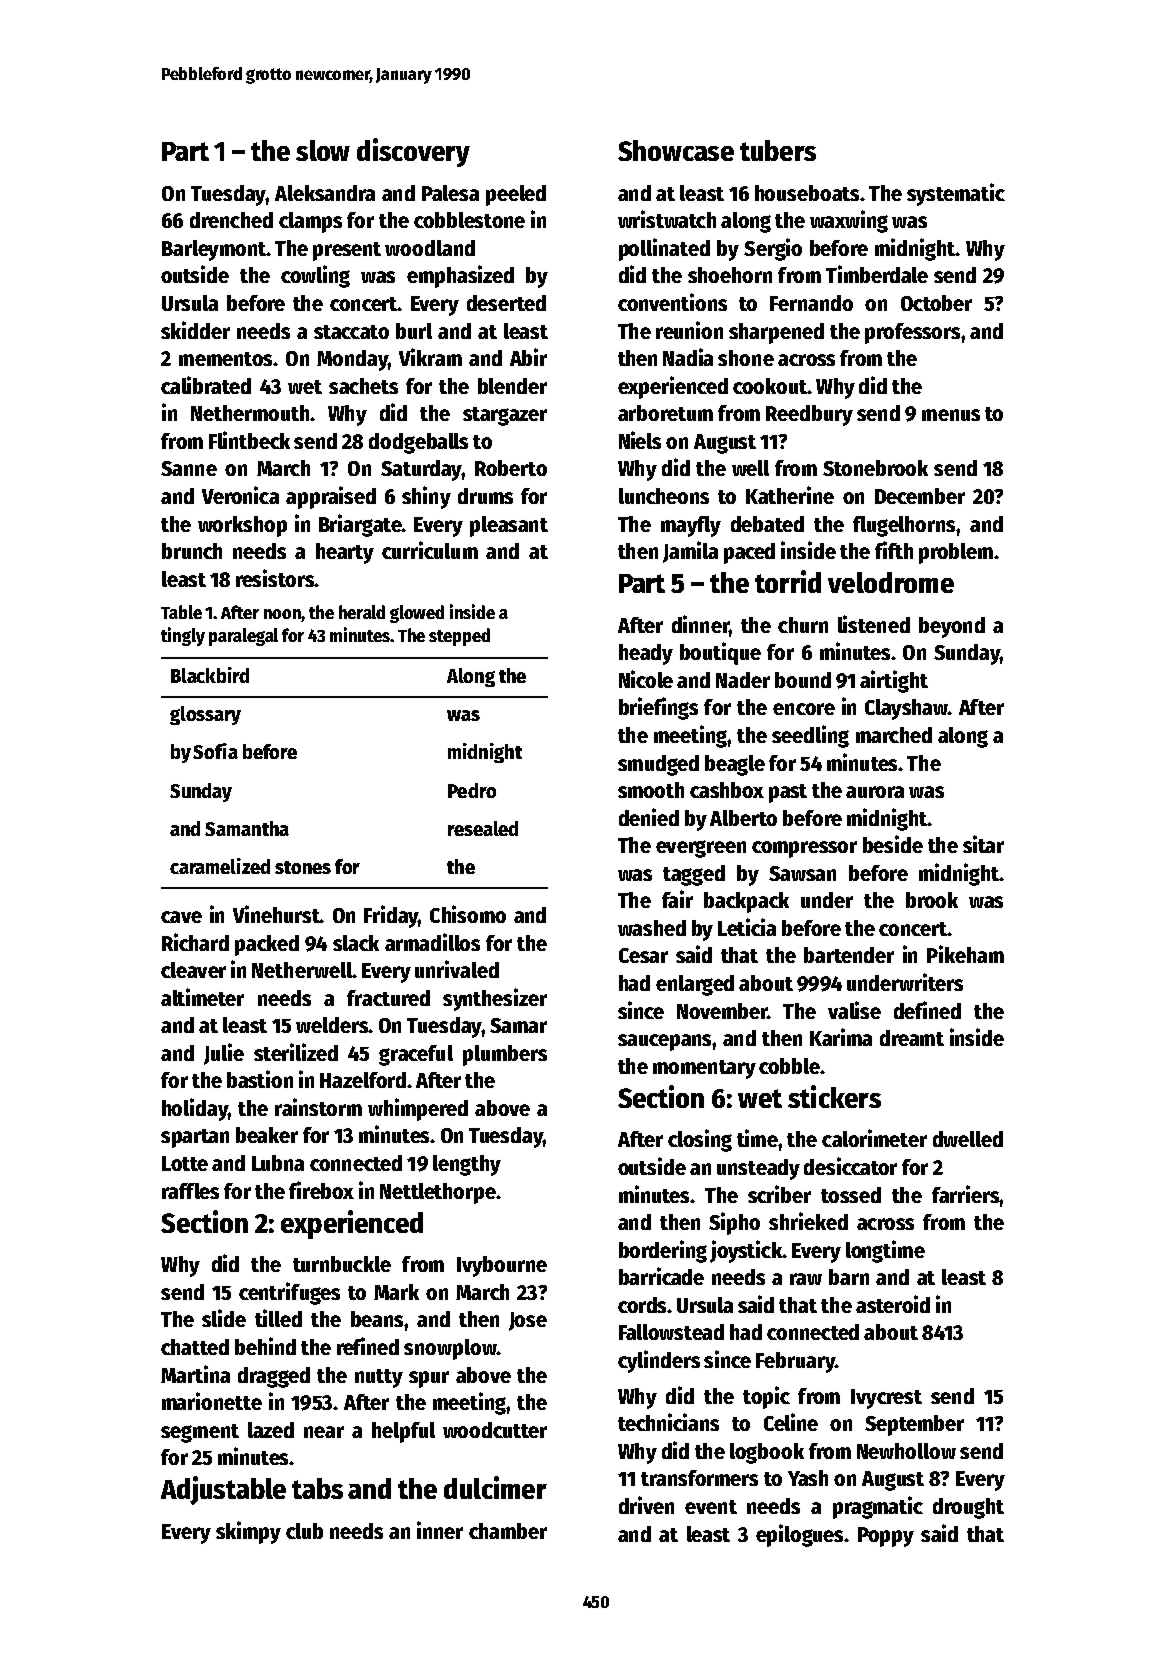  I want to click on farriers, so click(965, 1194).
